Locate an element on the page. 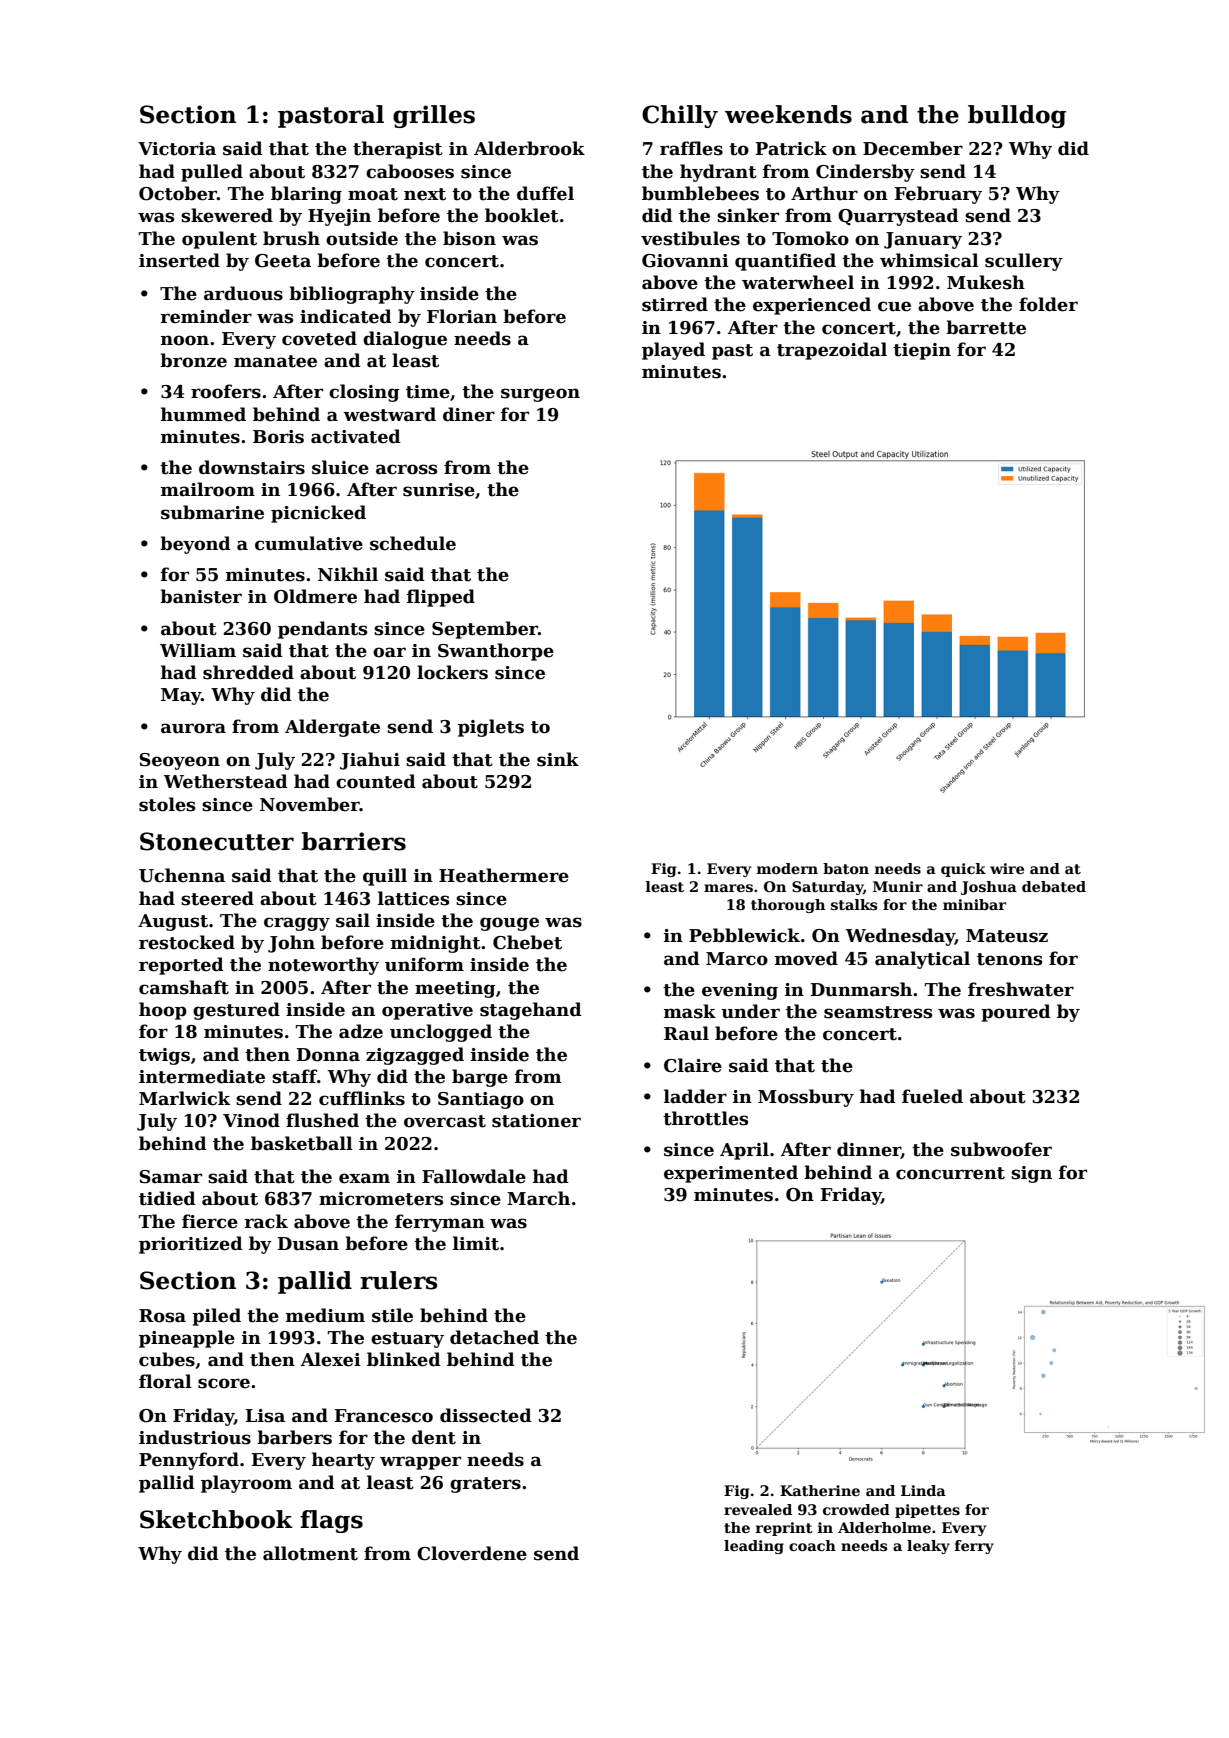 The height and width of the image is (1738, 1229). sign is located at coordinates (1031, 1174).
